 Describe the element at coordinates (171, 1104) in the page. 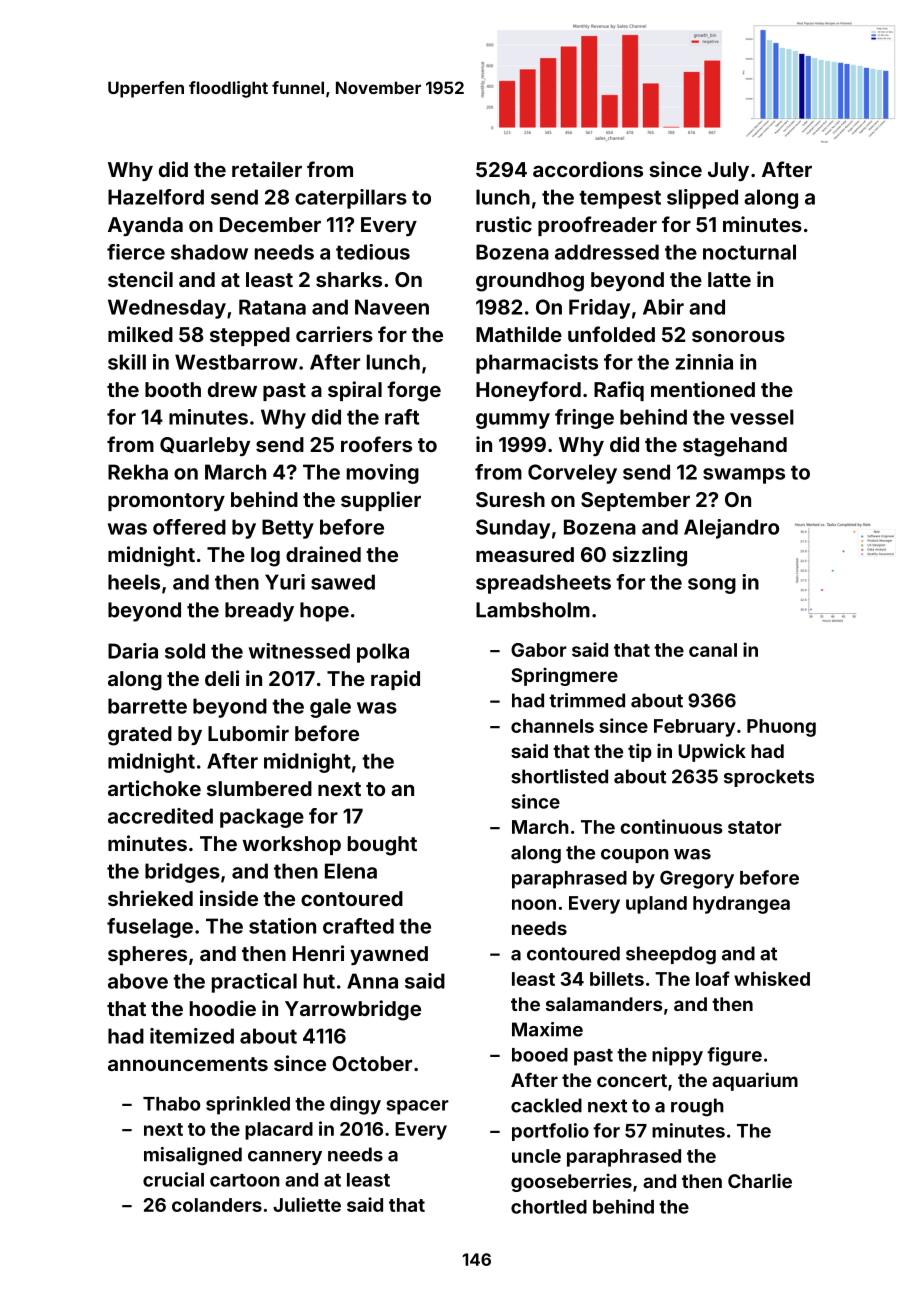

I see `Thabo` at that location.
